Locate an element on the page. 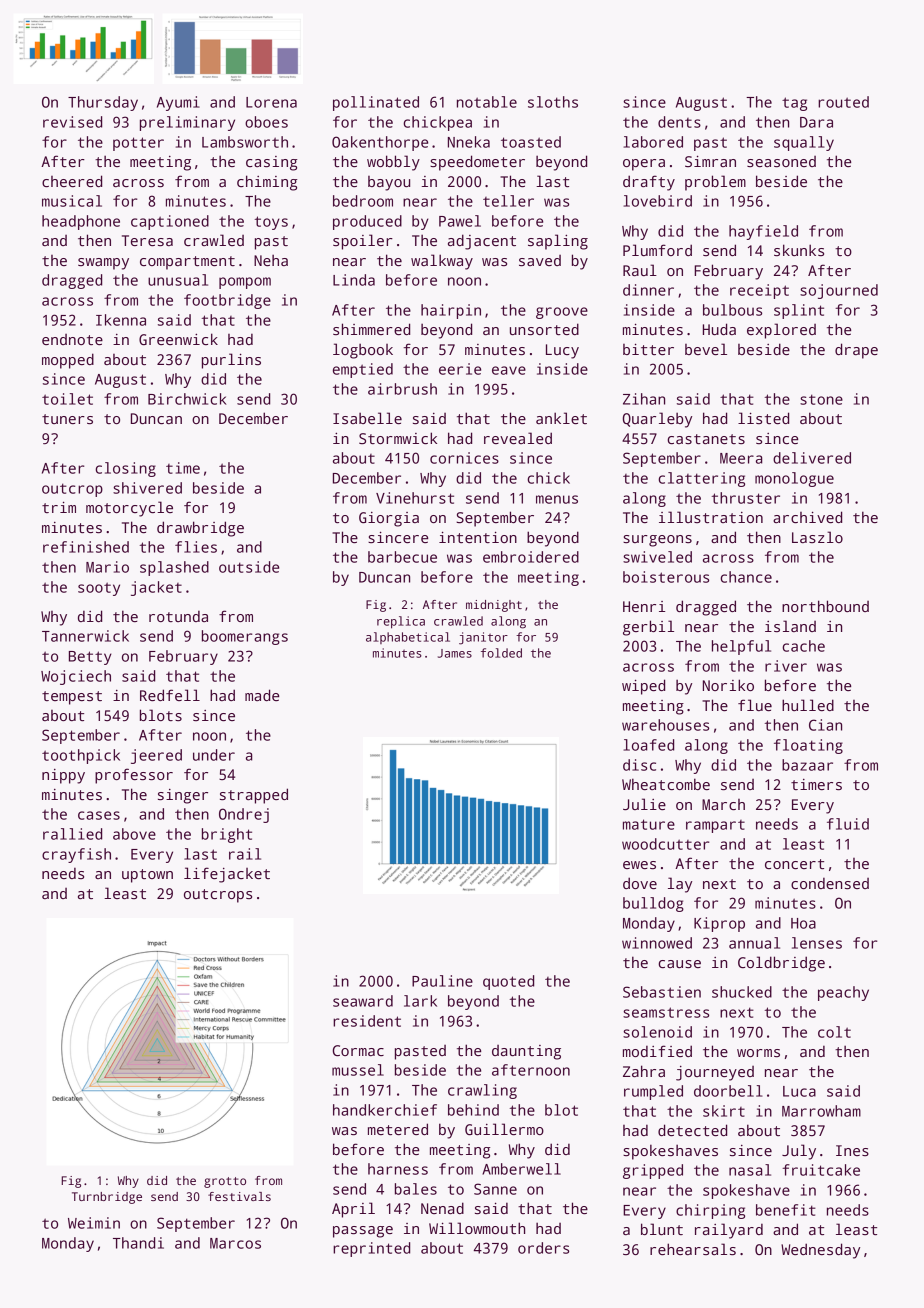  Betty is located at coordinates (90, 658).
